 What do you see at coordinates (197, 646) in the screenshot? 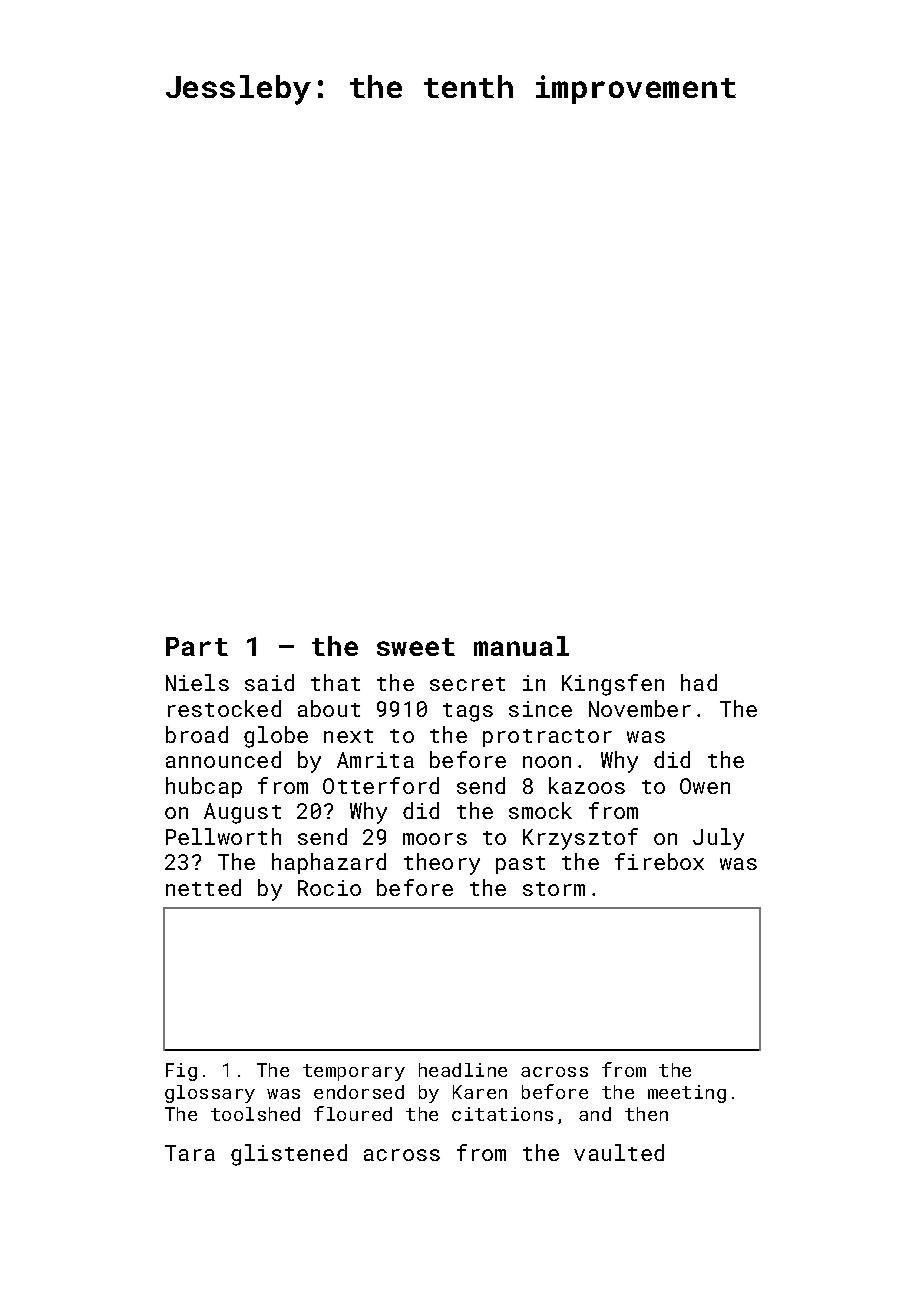
I see `Part` at bounding box center [197, 646].
